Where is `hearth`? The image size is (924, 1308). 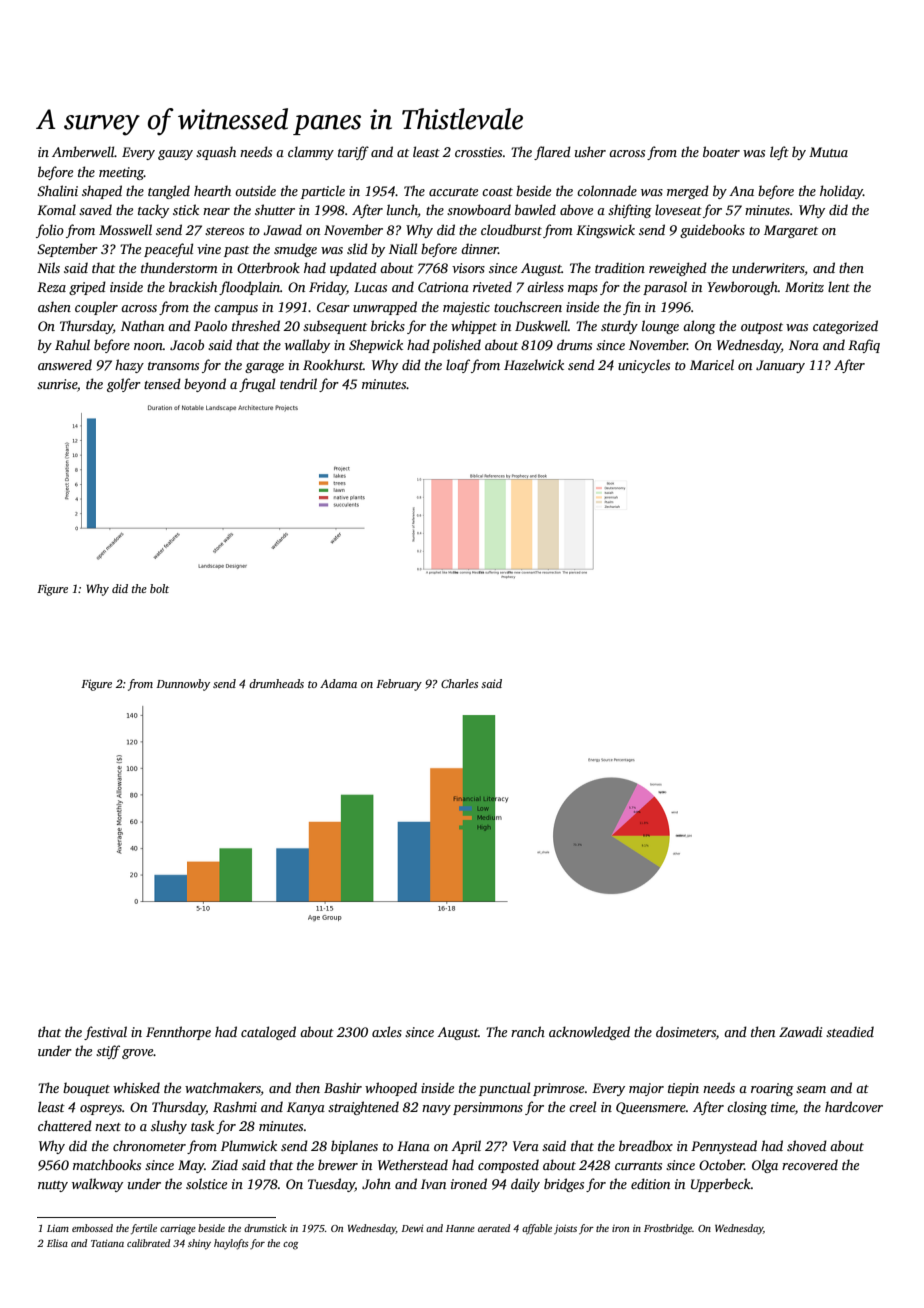 hearth is located at coordinates (212, 190).
